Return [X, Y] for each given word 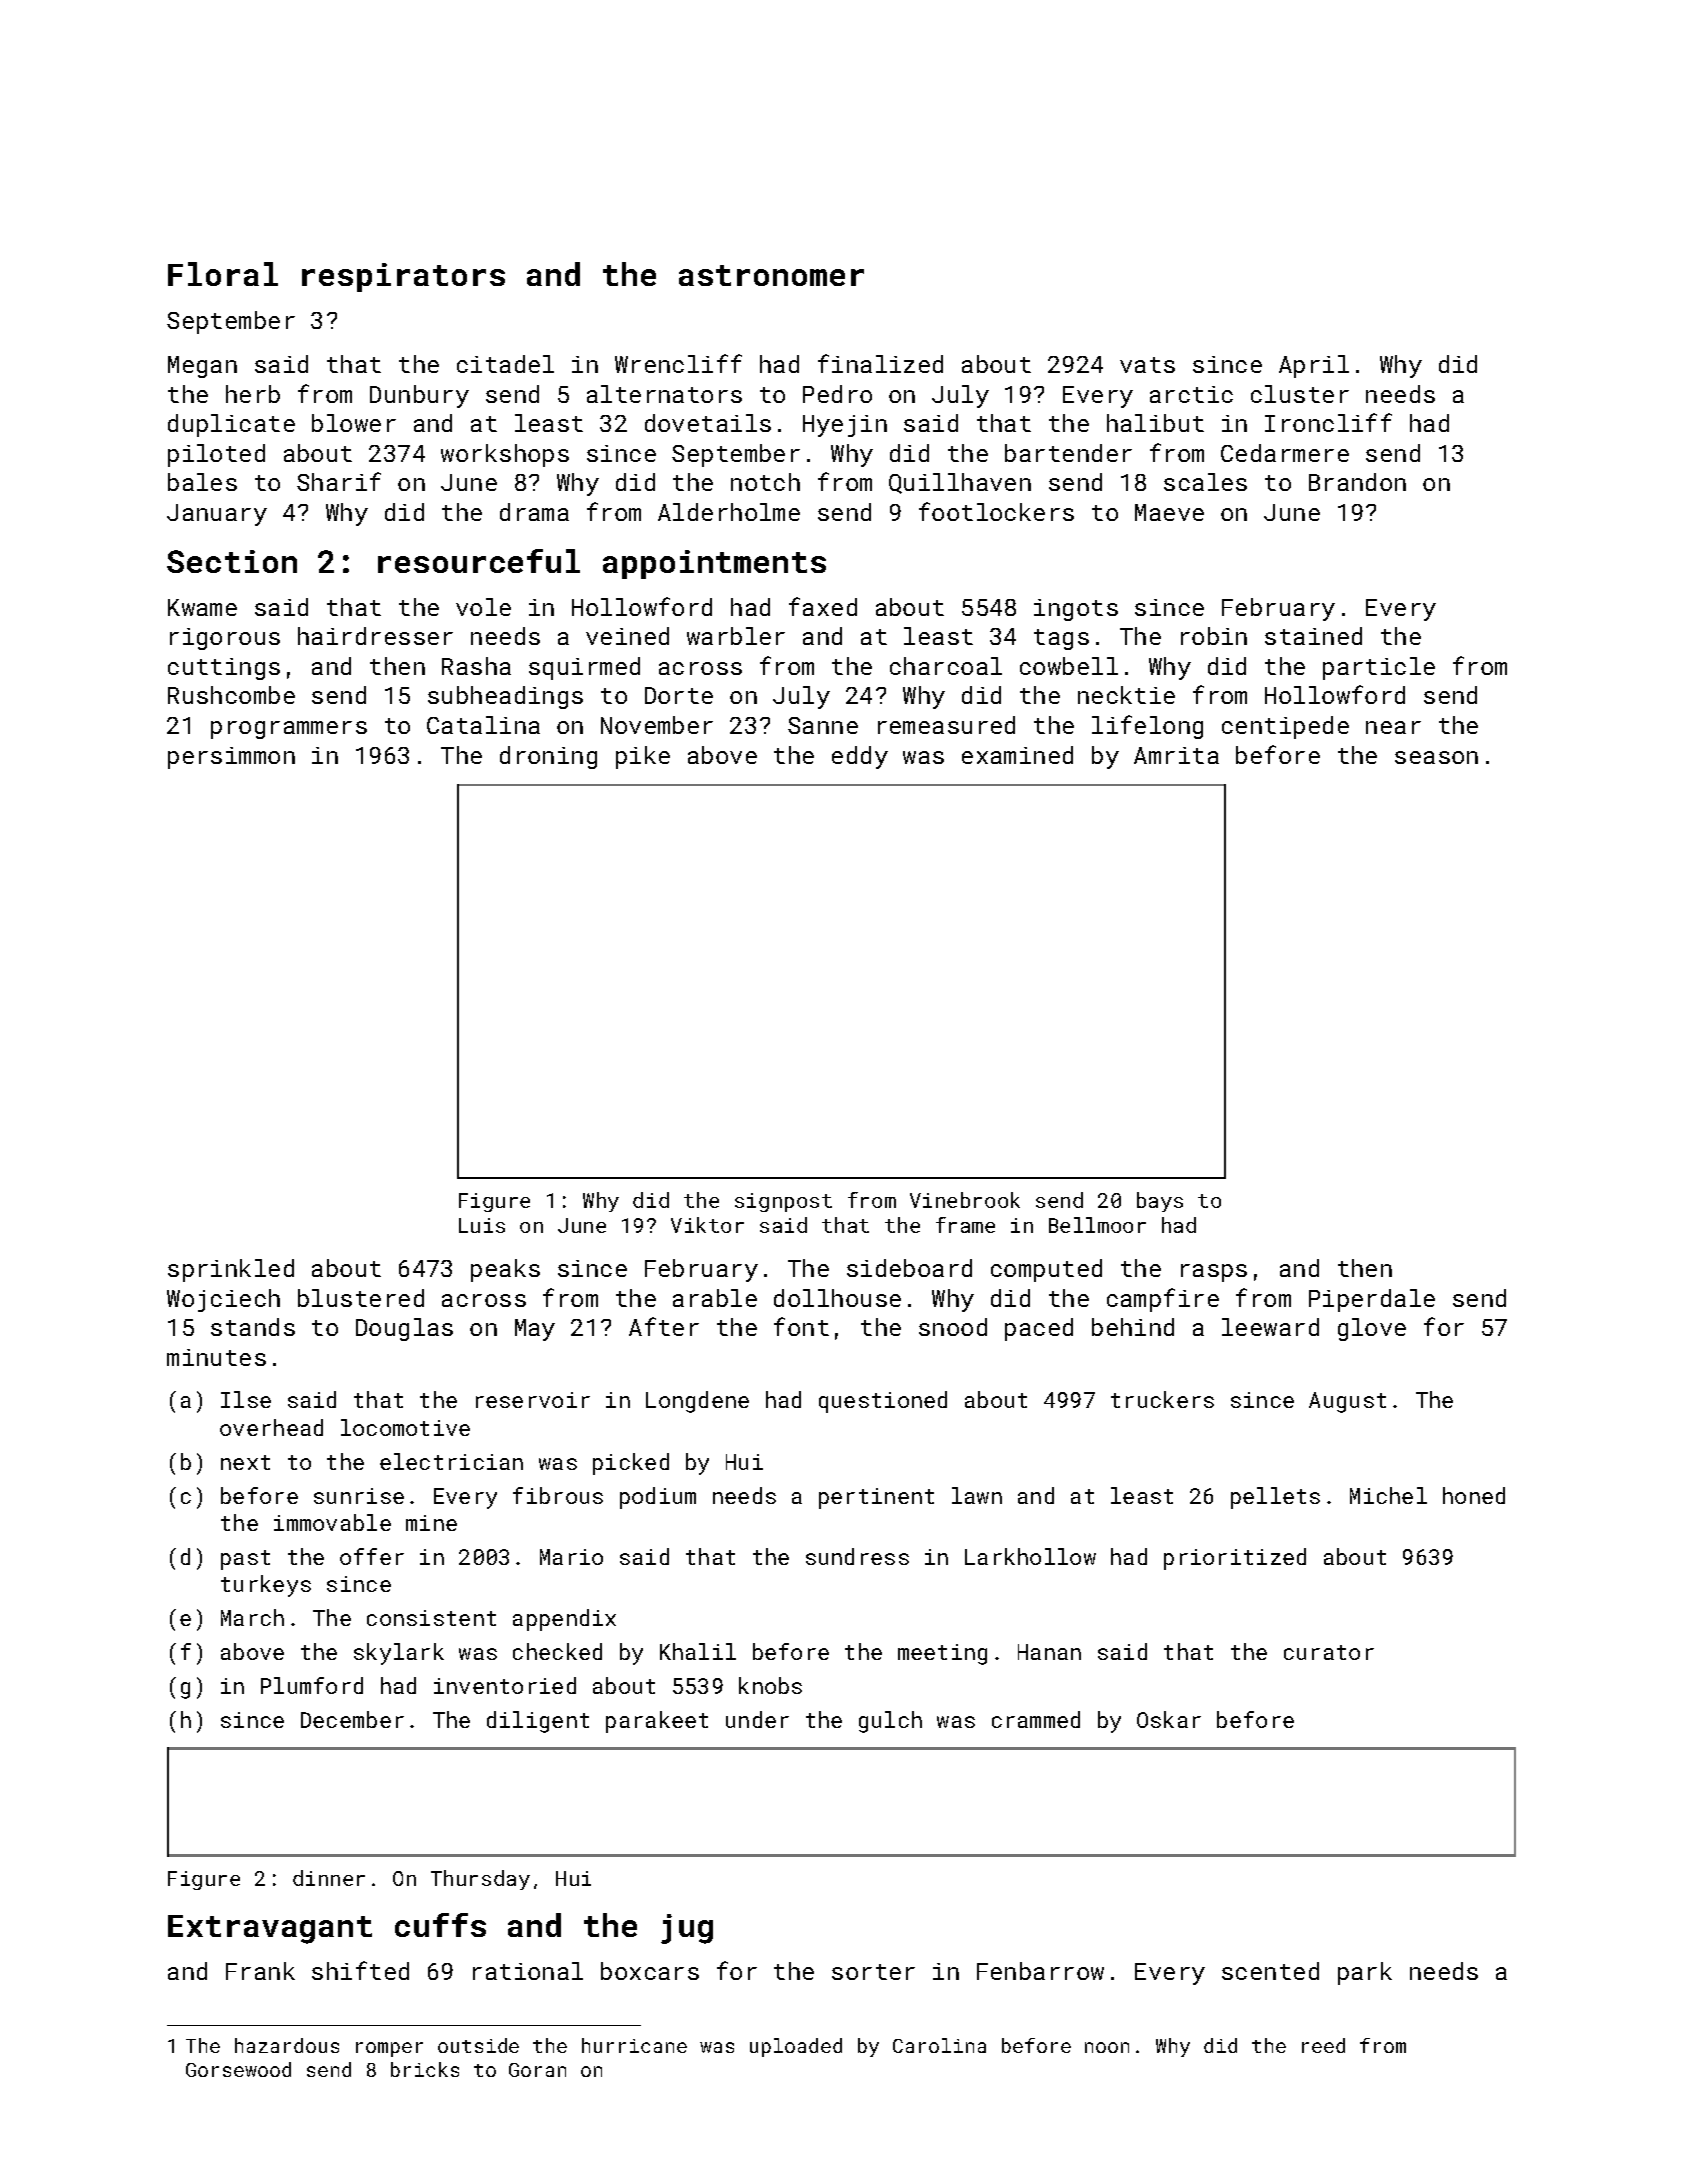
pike [643, 757]
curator [1329, 1652]
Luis [482, 1225]
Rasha [476, 666]
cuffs [440, 1925]
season [1436, 757]
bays [1160, 1202]
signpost [783, 1202]
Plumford [312, 1685]
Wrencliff [678, 363]
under [757, 1719]
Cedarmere [1285, 453]
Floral [223, 274]
